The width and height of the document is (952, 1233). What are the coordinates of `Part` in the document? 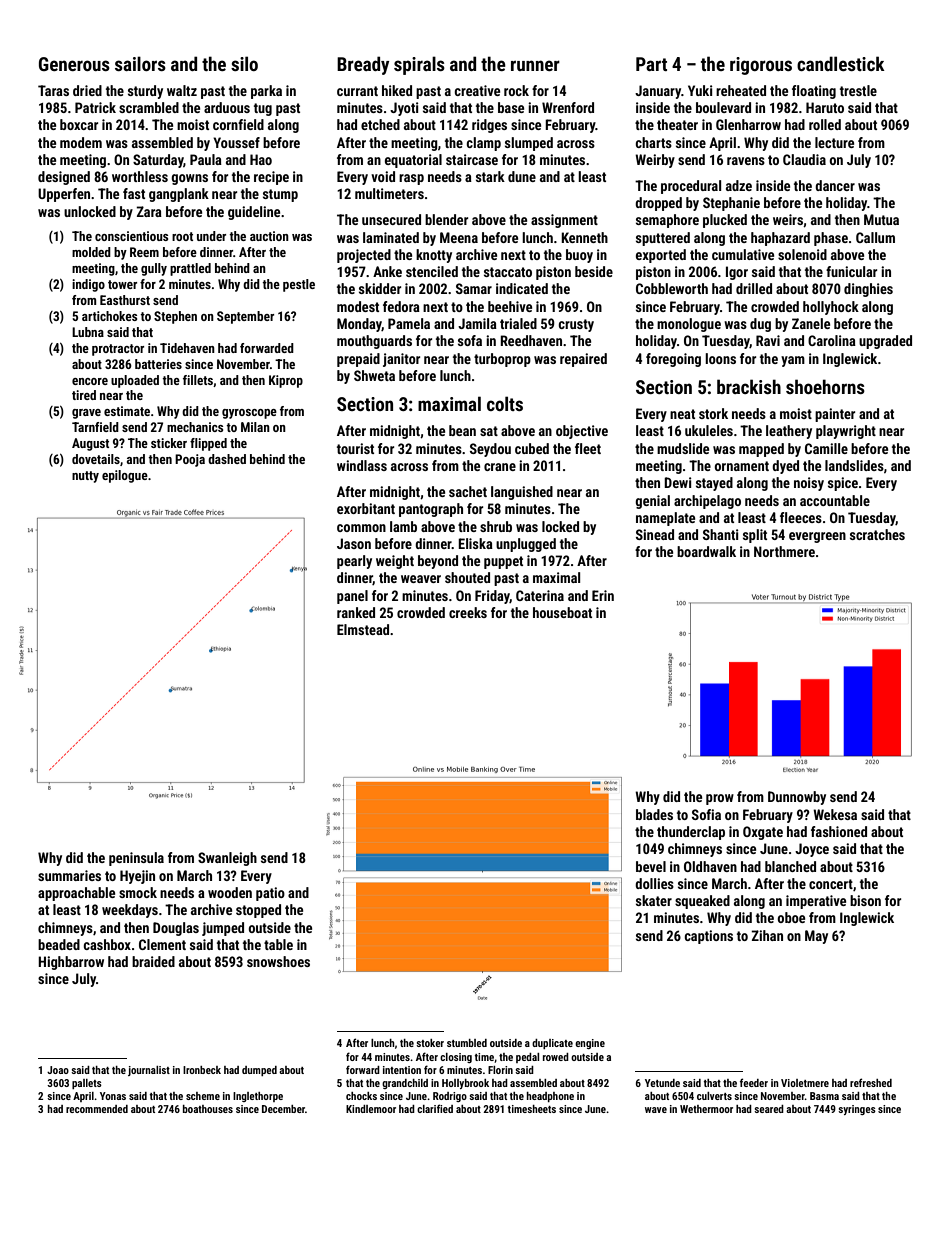 It's located at (651, 64).
